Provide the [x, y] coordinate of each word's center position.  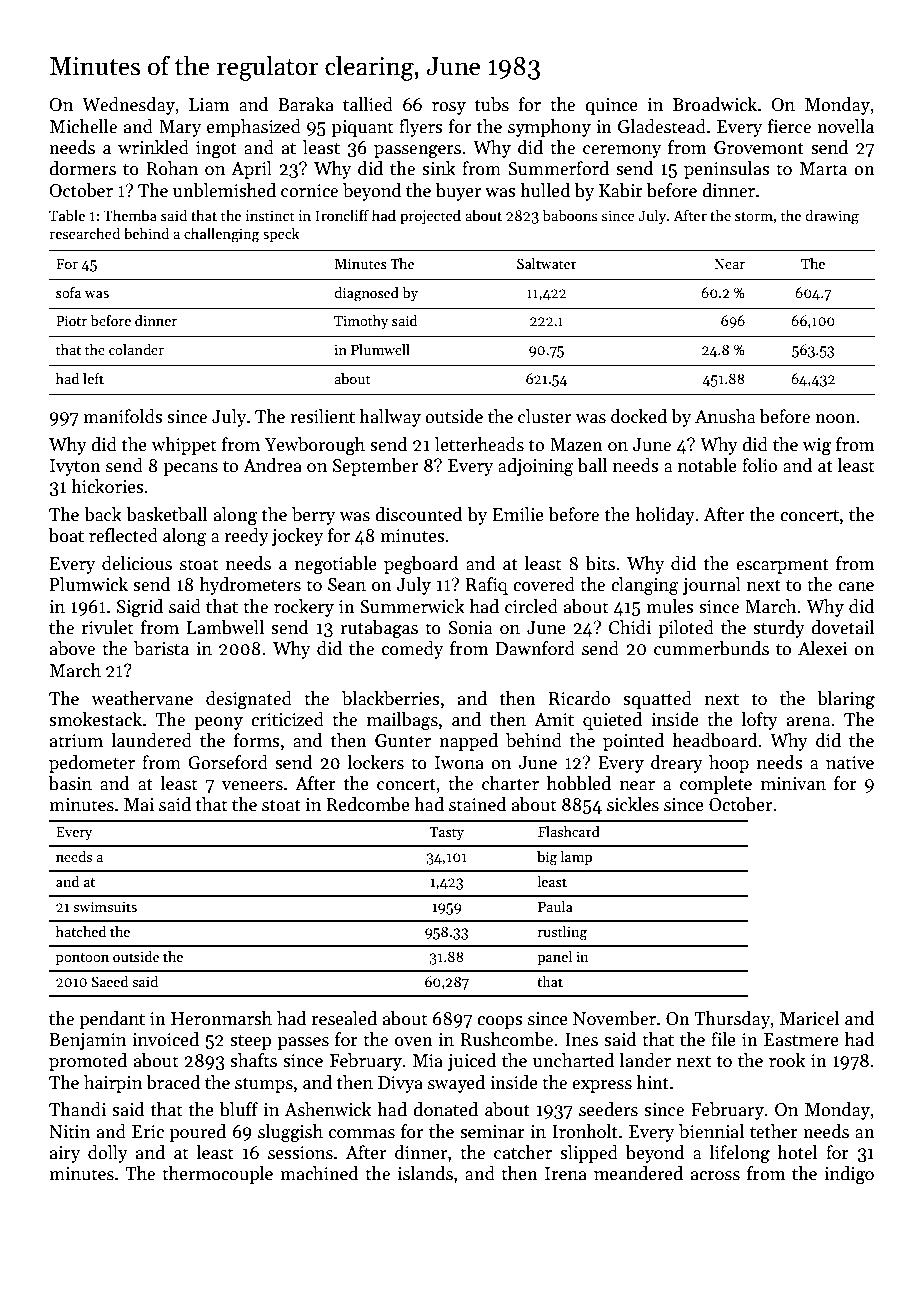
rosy [449, 108]
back [103, 514]
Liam [209, 105]
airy [65, 1154]
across [715, 1176]
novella [845, 126]
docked [639, 416]
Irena [566, 1174]
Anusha [725, 416]
